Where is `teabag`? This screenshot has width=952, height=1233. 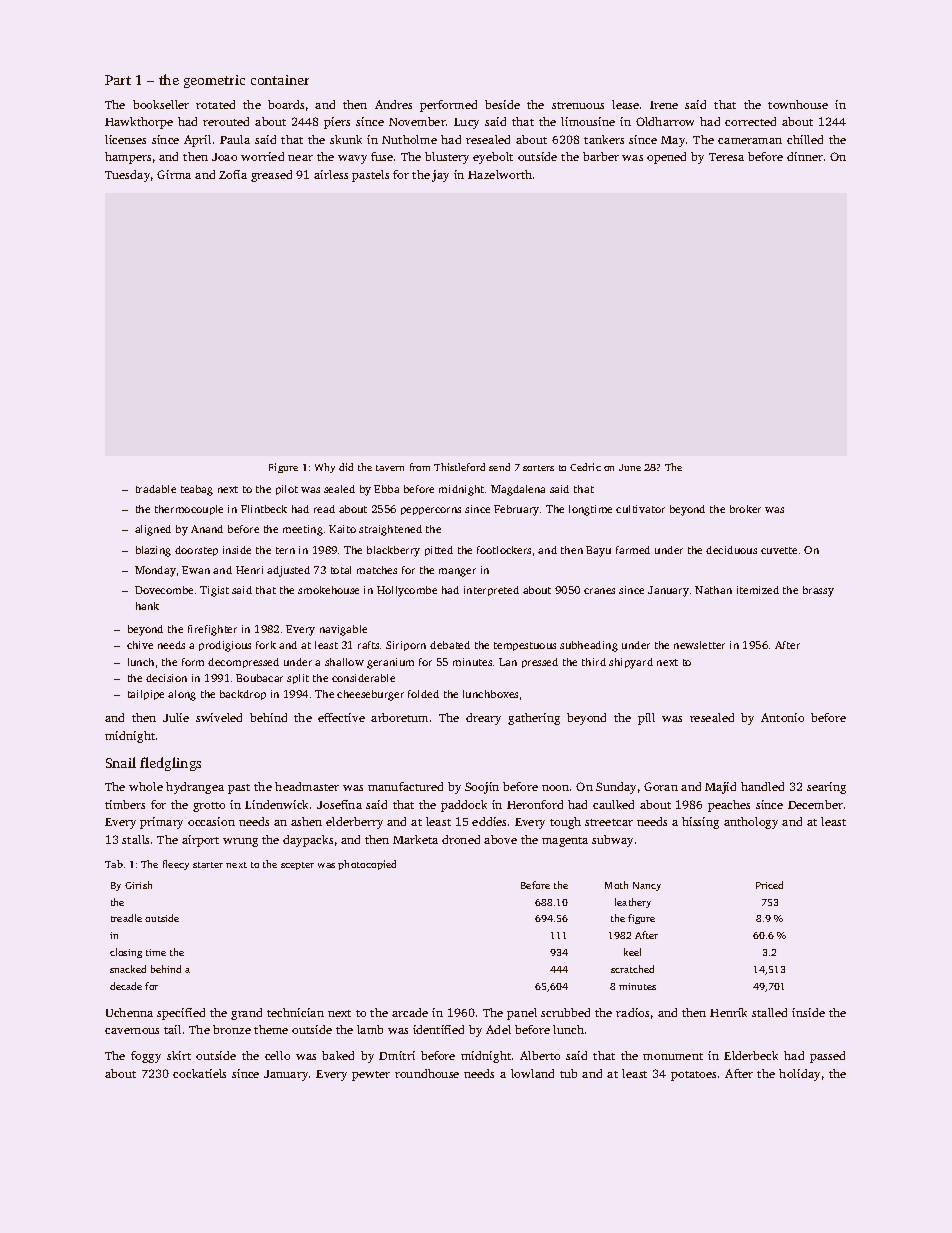 teabag is located at coordinates (197, 490).
